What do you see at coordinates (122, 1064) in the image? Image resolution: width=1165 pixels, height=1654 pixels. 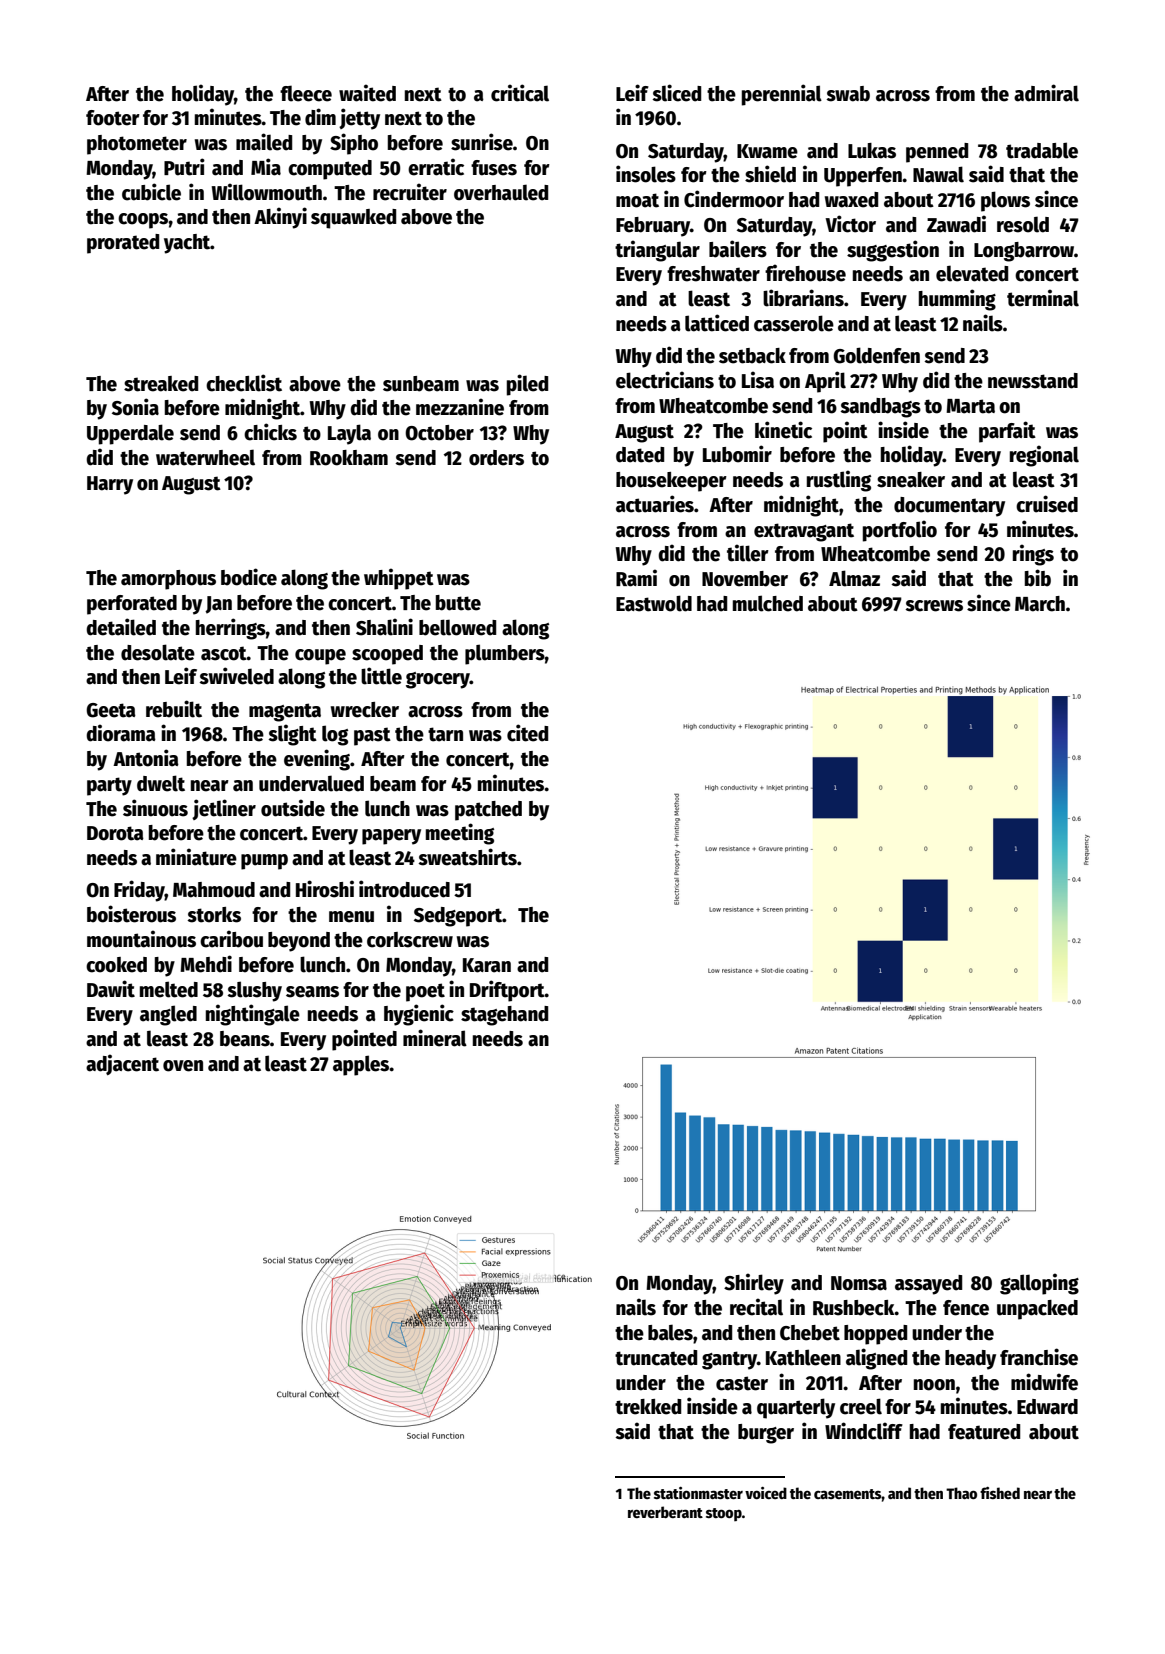 I see `adjacent` at bounding box center [122, 1064].
